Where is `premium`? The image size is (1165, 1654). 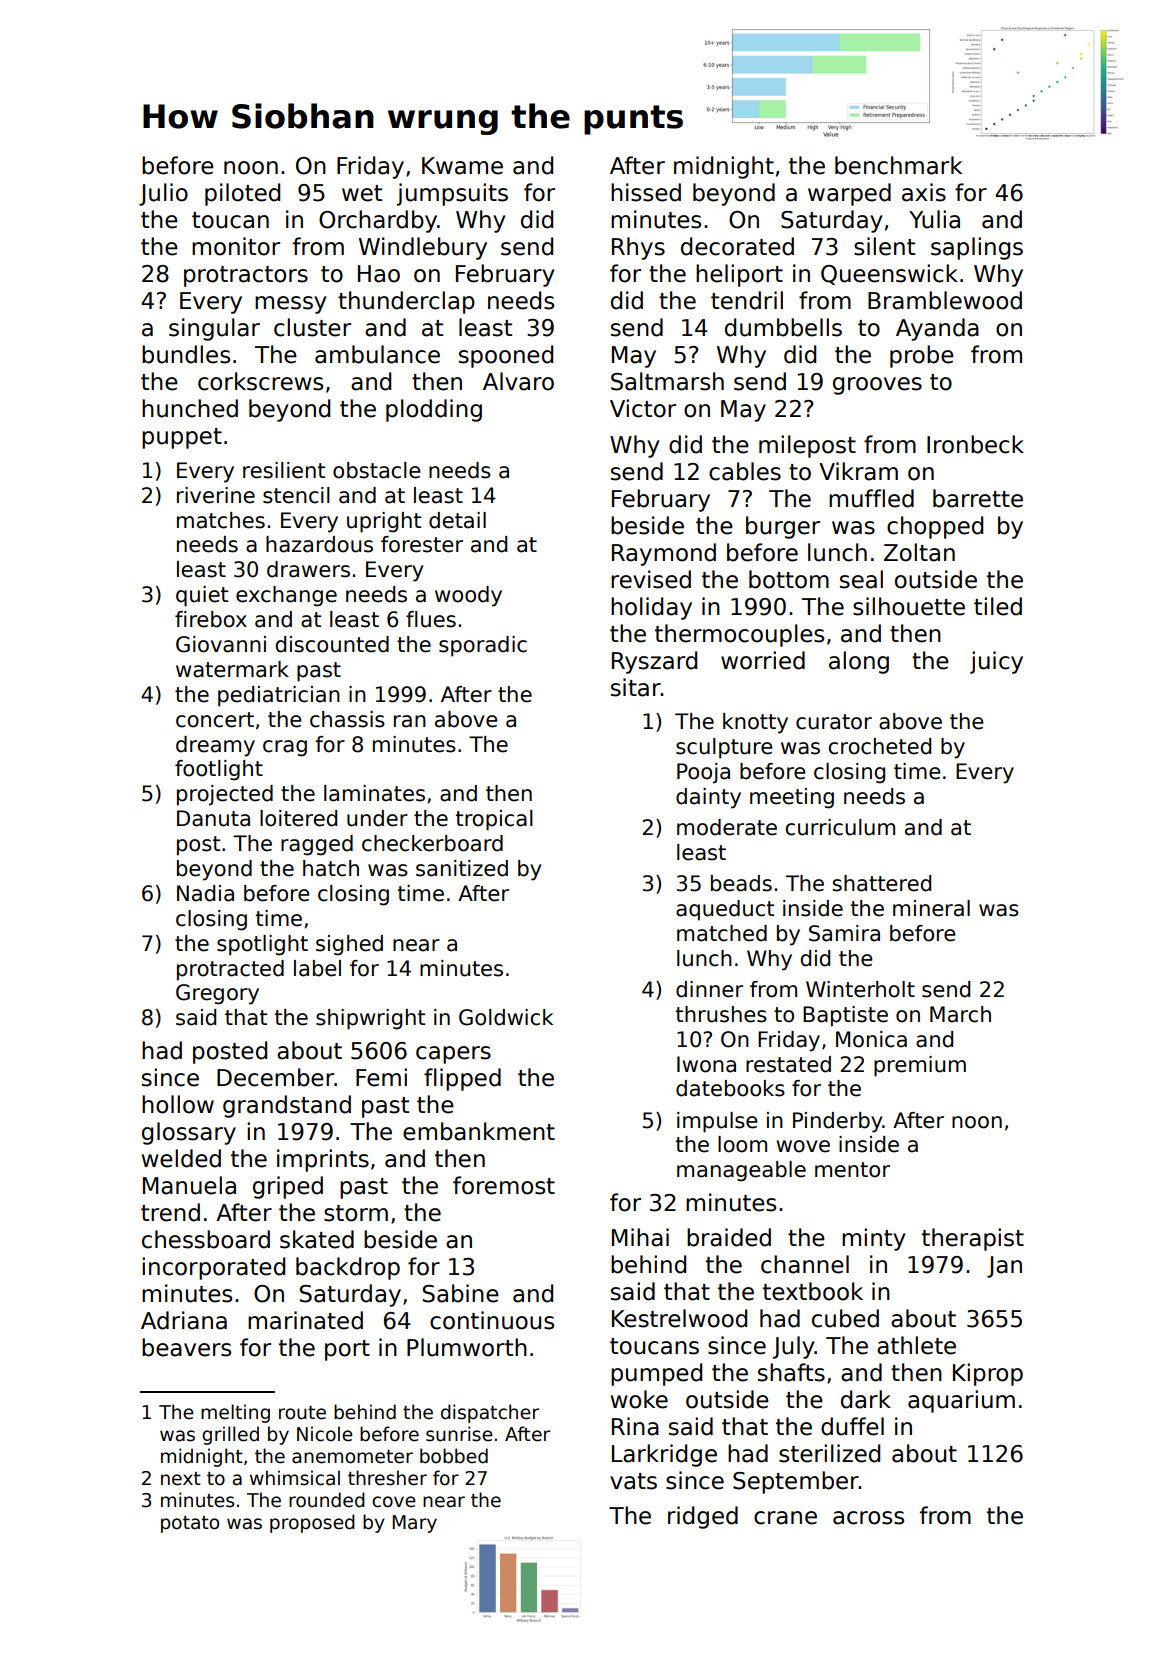 premium is located at coordinates (920, 1066).
